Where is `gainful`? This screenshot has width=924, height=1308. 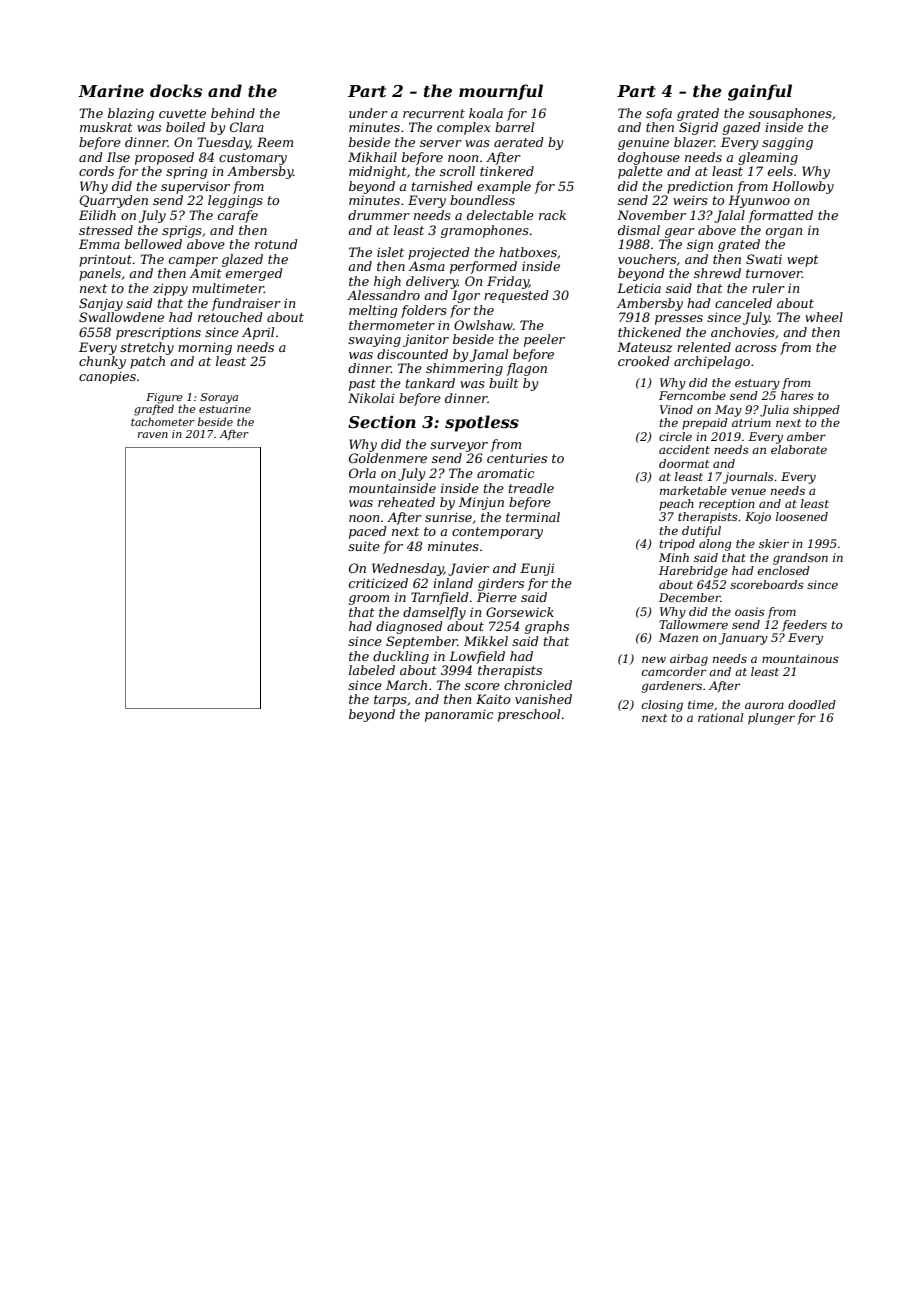
gainful is located at coordinates (760, 92).
